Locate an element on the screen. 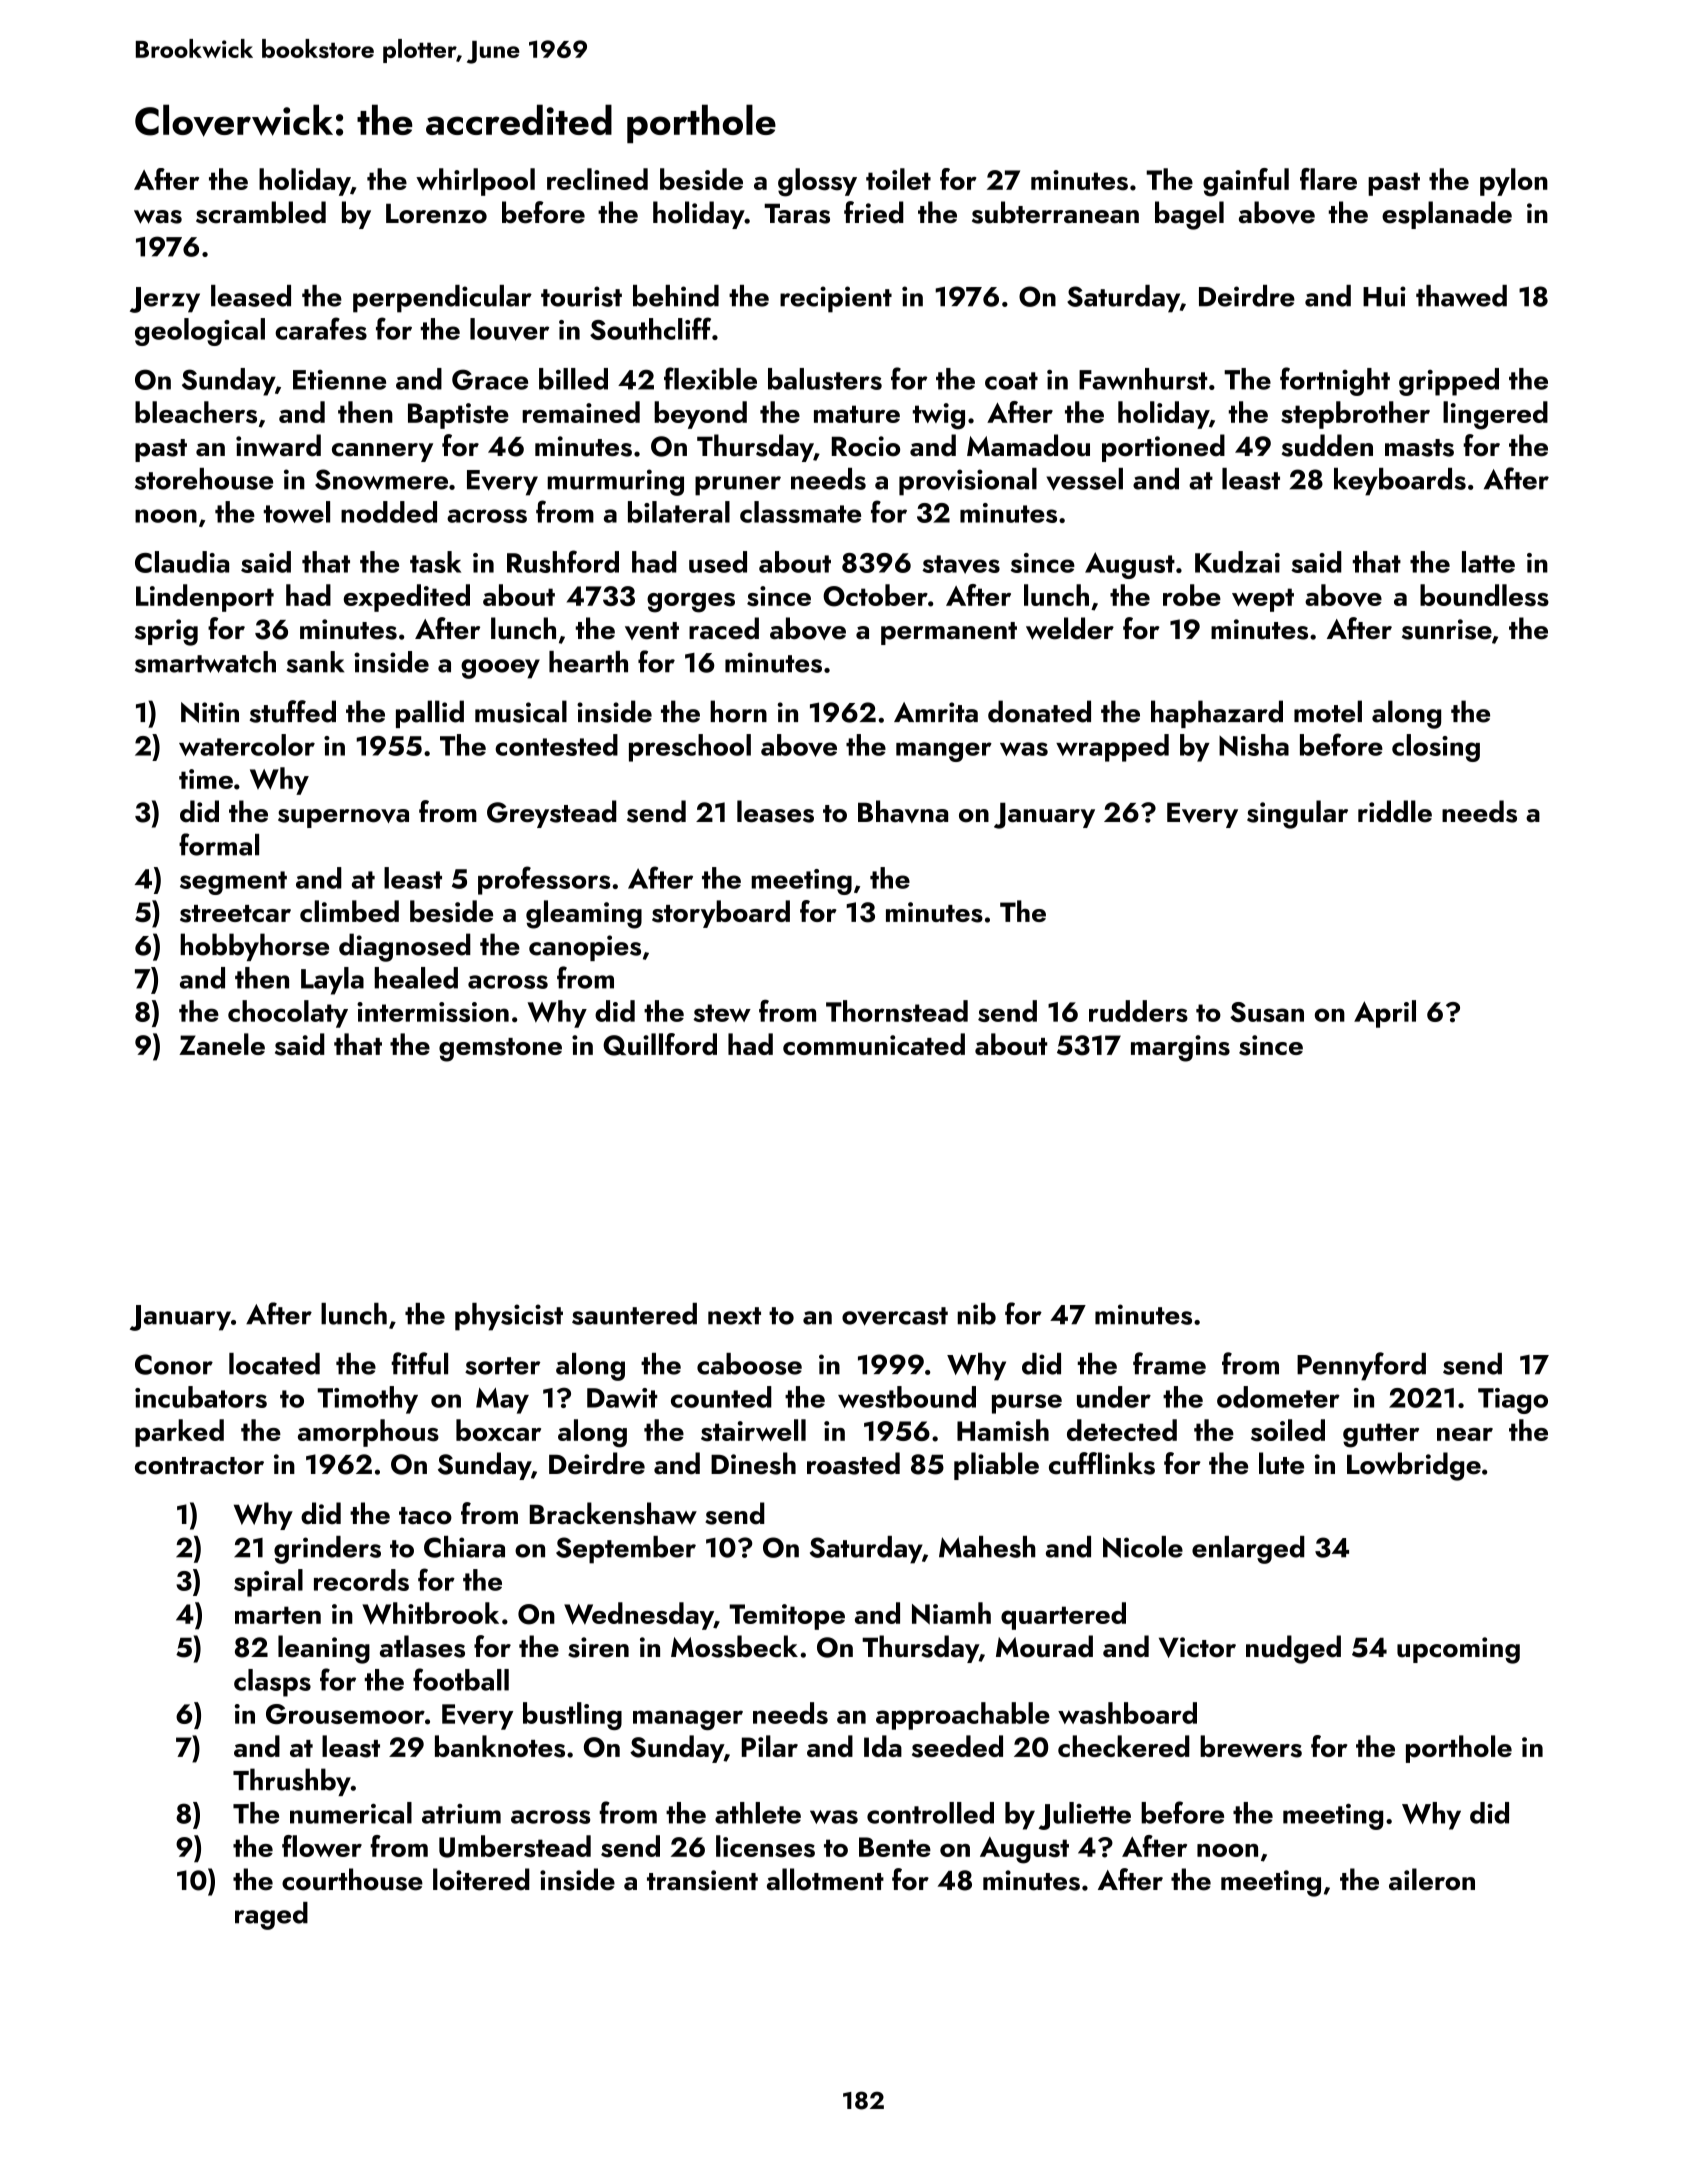  Conor is located at coordinates (174, 1364).
